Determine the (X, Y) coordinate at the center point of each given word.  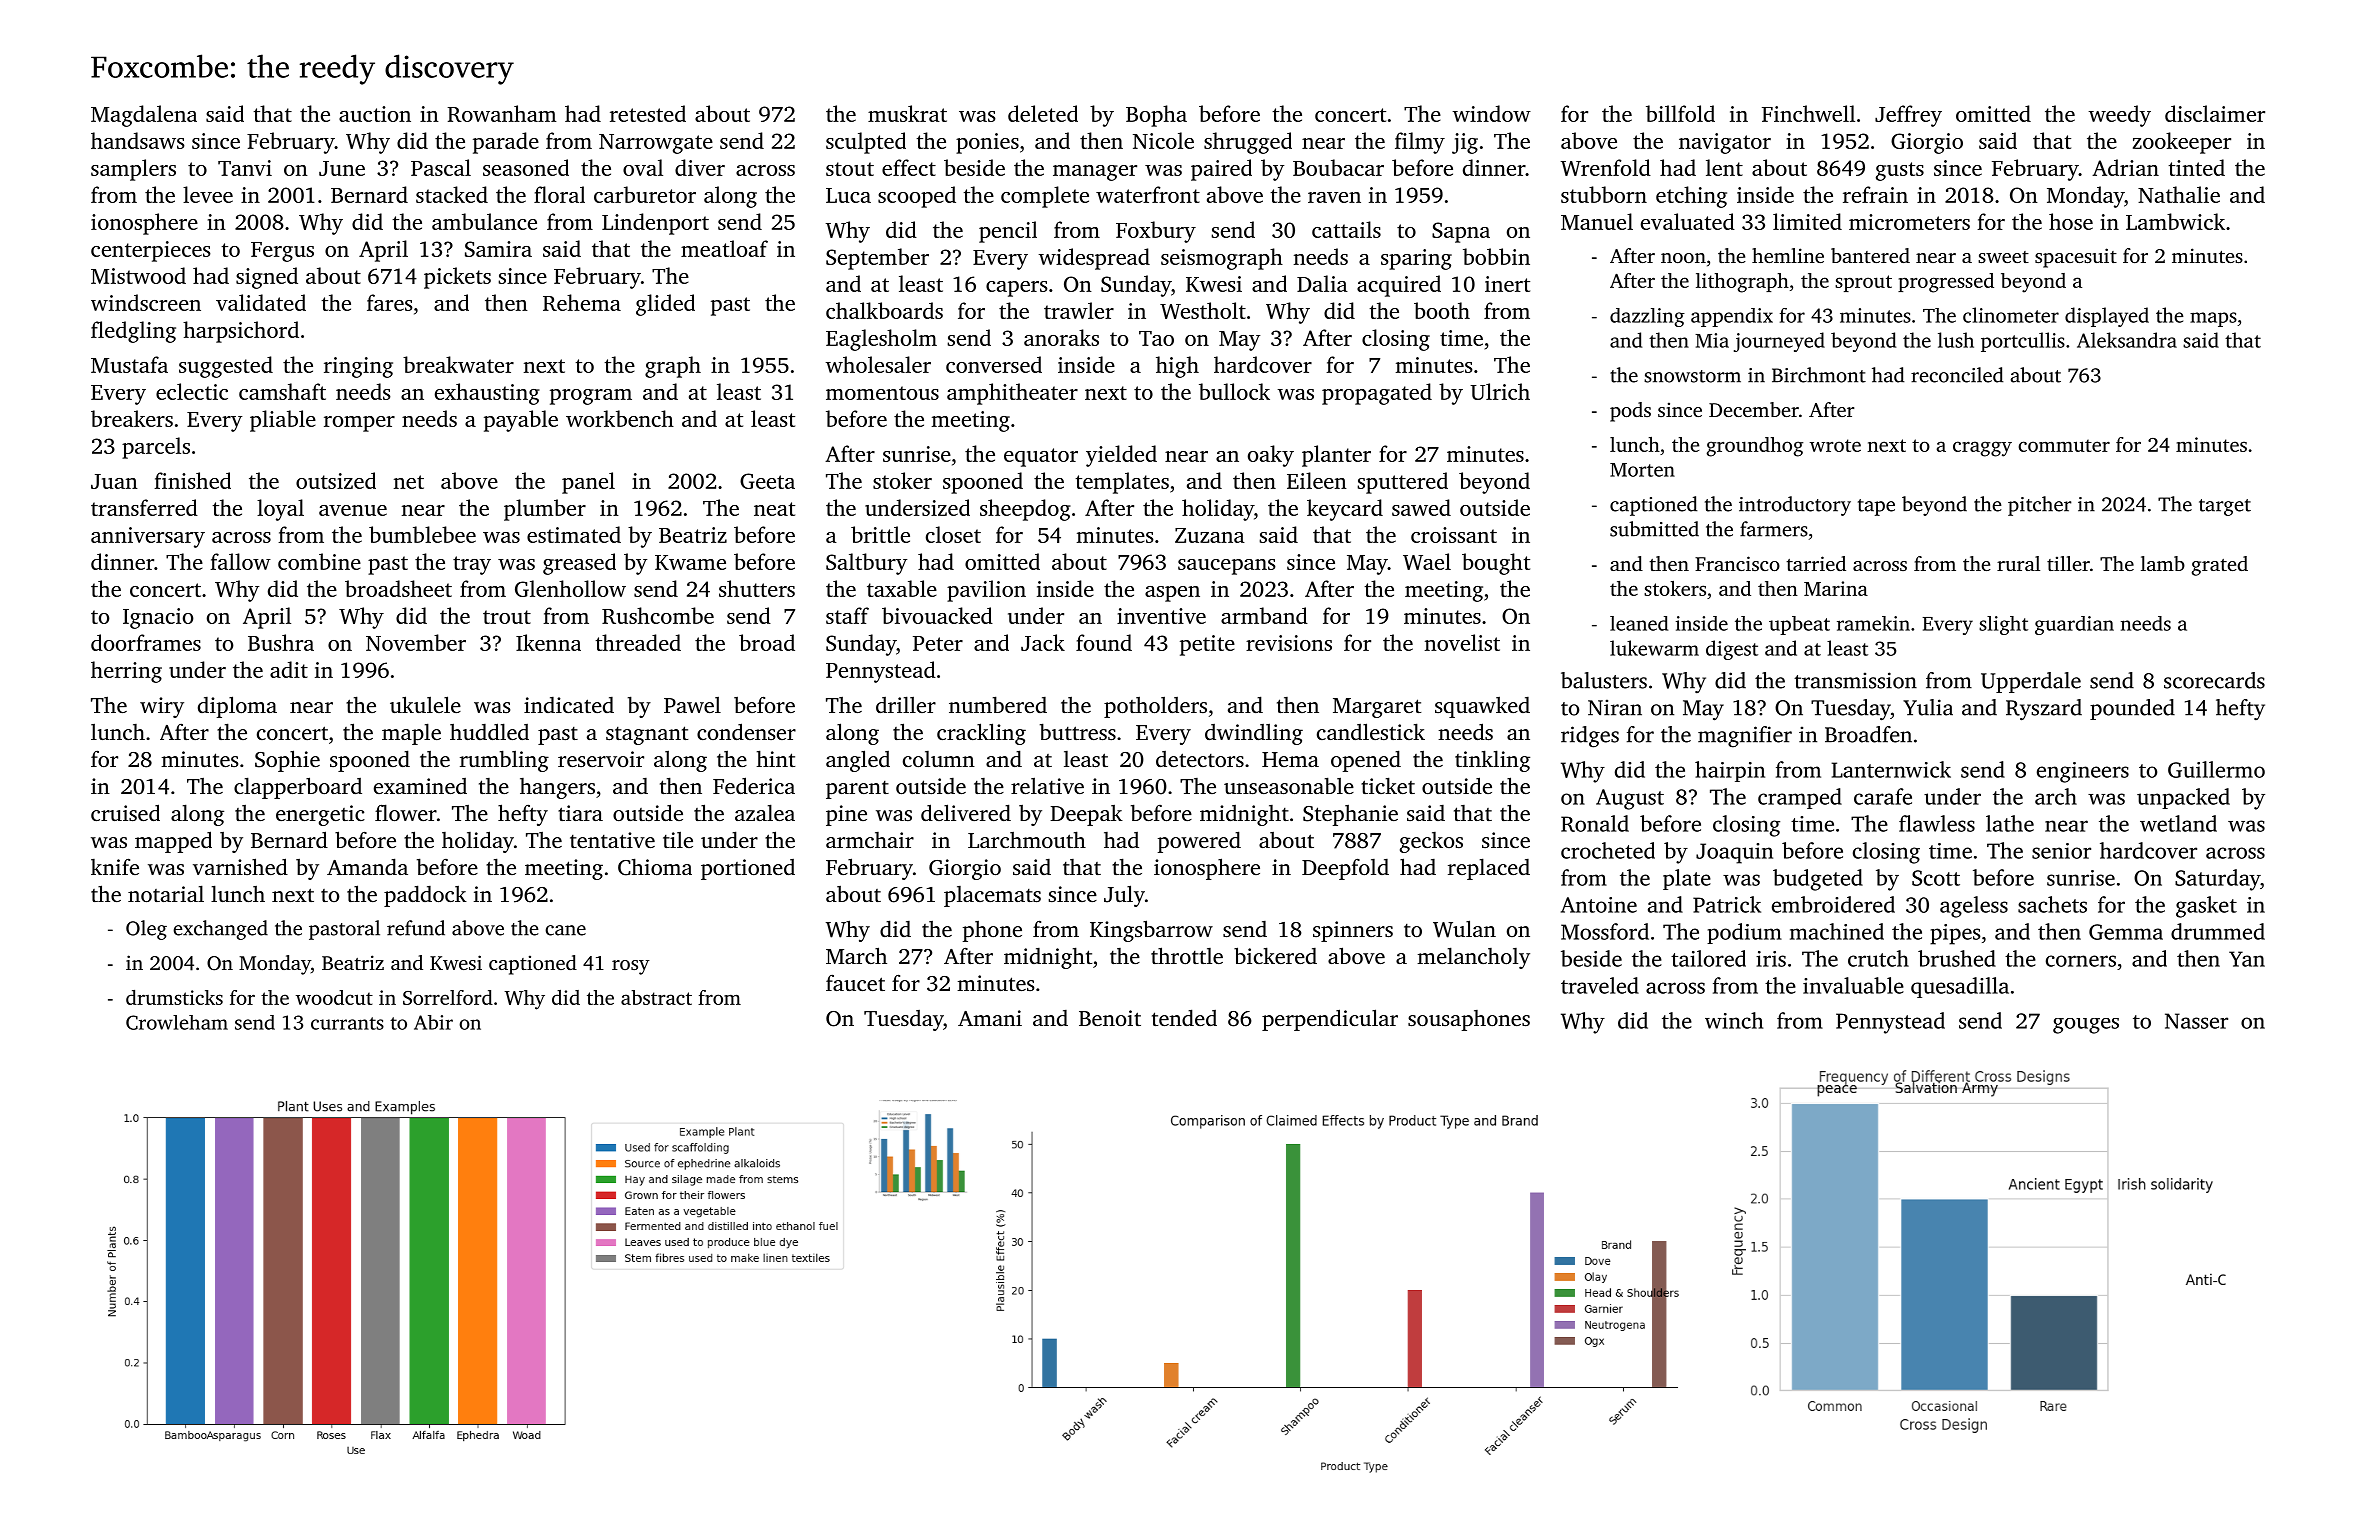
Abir (433, 1022)
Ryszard (2044, 710)
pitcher (2040, 506)
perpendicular (1330, 1020)
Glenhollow (570, 588)
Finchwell (1808, 113)
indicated (569, 705)
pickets (457, 278)
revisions (1289, 643)
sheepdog (1025, 510)
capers (1017, 289)
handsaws (138, 140)
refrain (1875, 194)
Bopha (1156, 116)
